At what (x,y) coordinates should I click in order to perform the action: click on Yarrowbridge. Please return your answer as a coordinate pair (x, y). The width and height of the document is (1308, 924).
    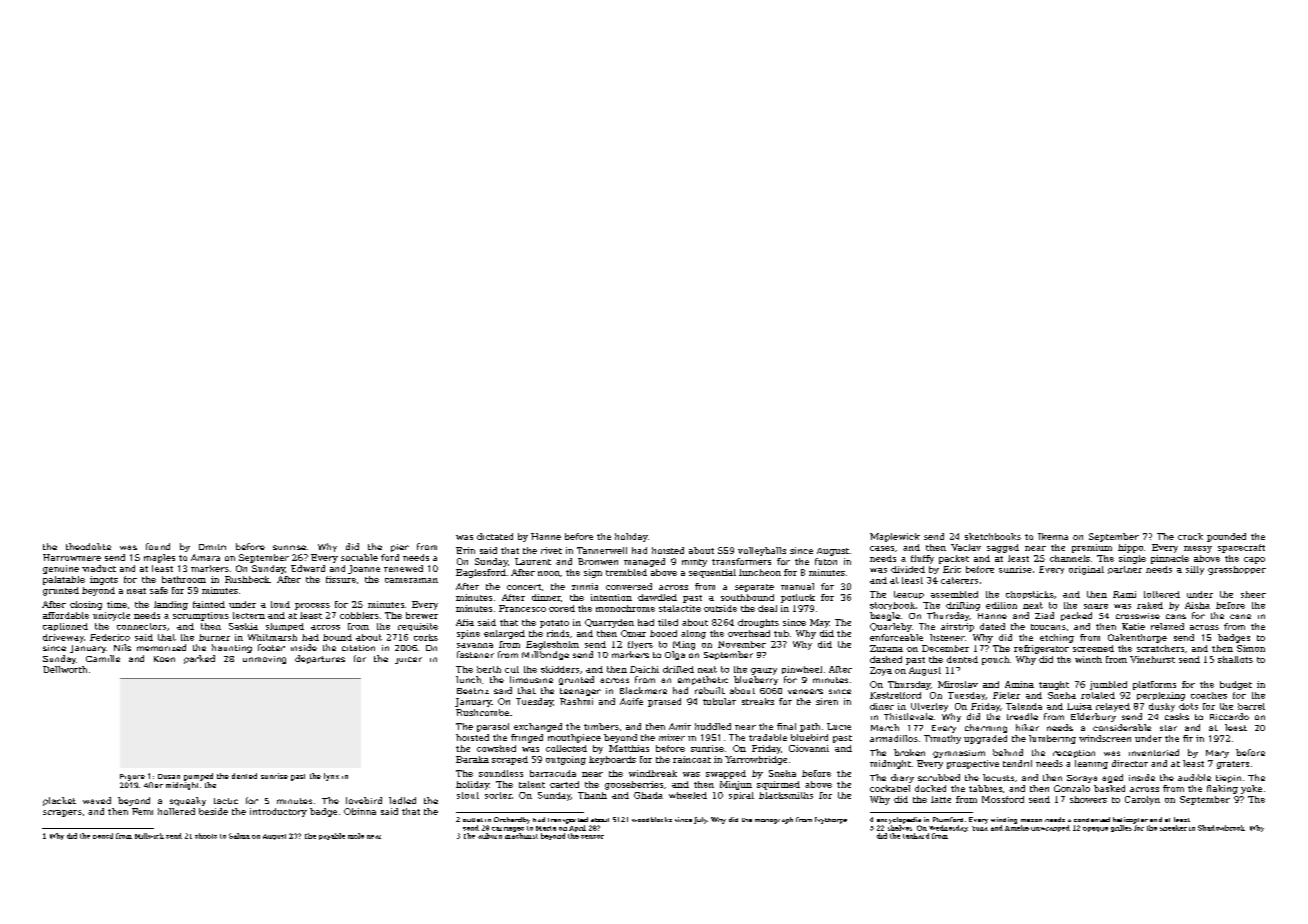
    Looking at the image, I should click on (756, 760).
